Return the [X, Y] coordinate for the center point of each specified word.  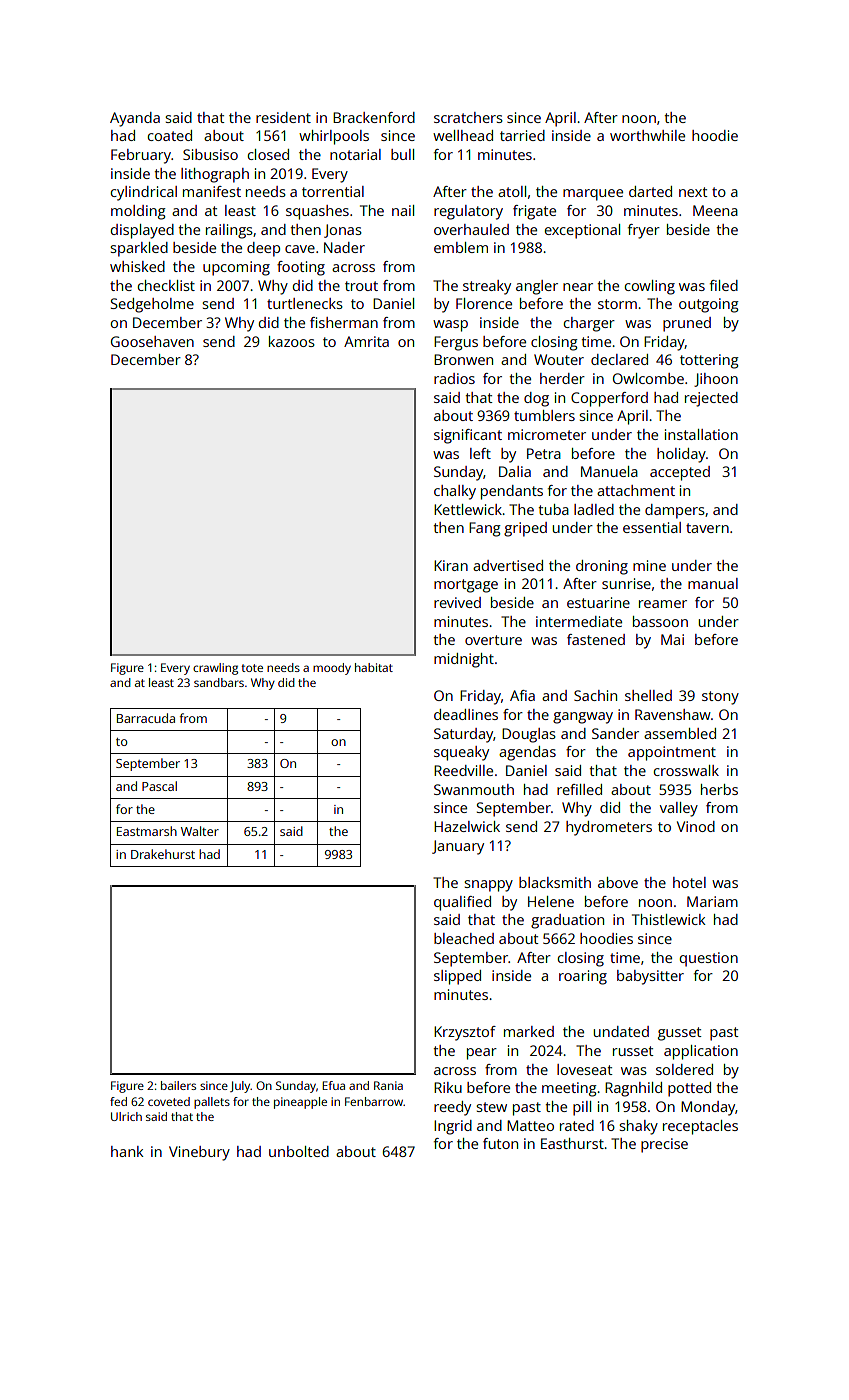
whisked [137, 266]
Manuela [609, 471]
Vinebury [199, 1153]
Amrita [366, 341]
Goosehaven [152, 341]
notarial [355, 154]
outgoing [709, 305]
